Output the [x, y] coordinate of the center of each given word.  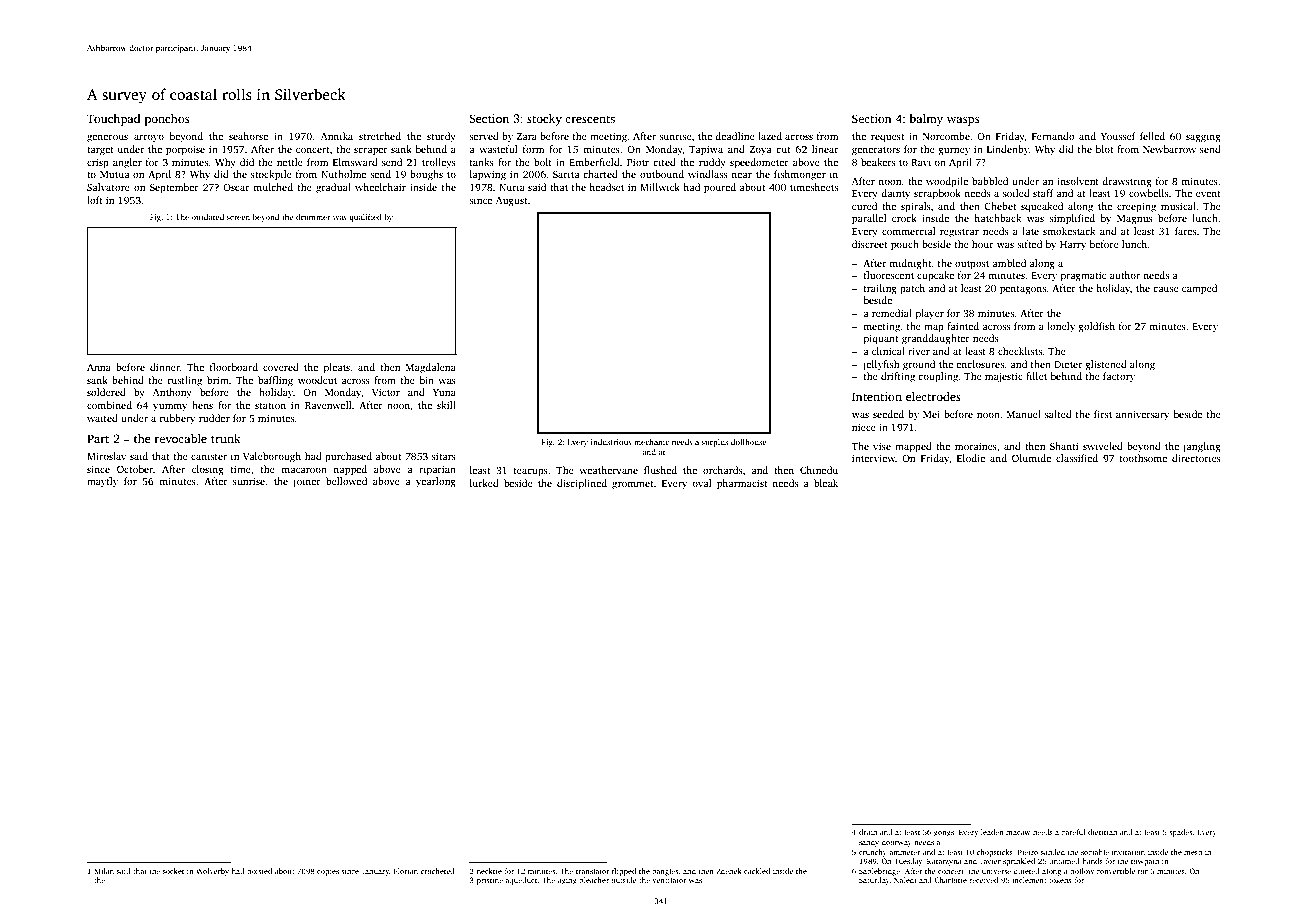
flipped [624, 872]
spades [1181, 833]
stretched [380, 136]
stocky [544, 120]
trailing [880, 289]
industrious [611, 442]
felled [1152, 136]
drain [868, 832]
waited [102, 418]
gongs [944, 834]
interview [874, 458]
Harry [1073, 245]
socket [173, 871]
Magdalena [431, 368]
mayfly [102, 482]
